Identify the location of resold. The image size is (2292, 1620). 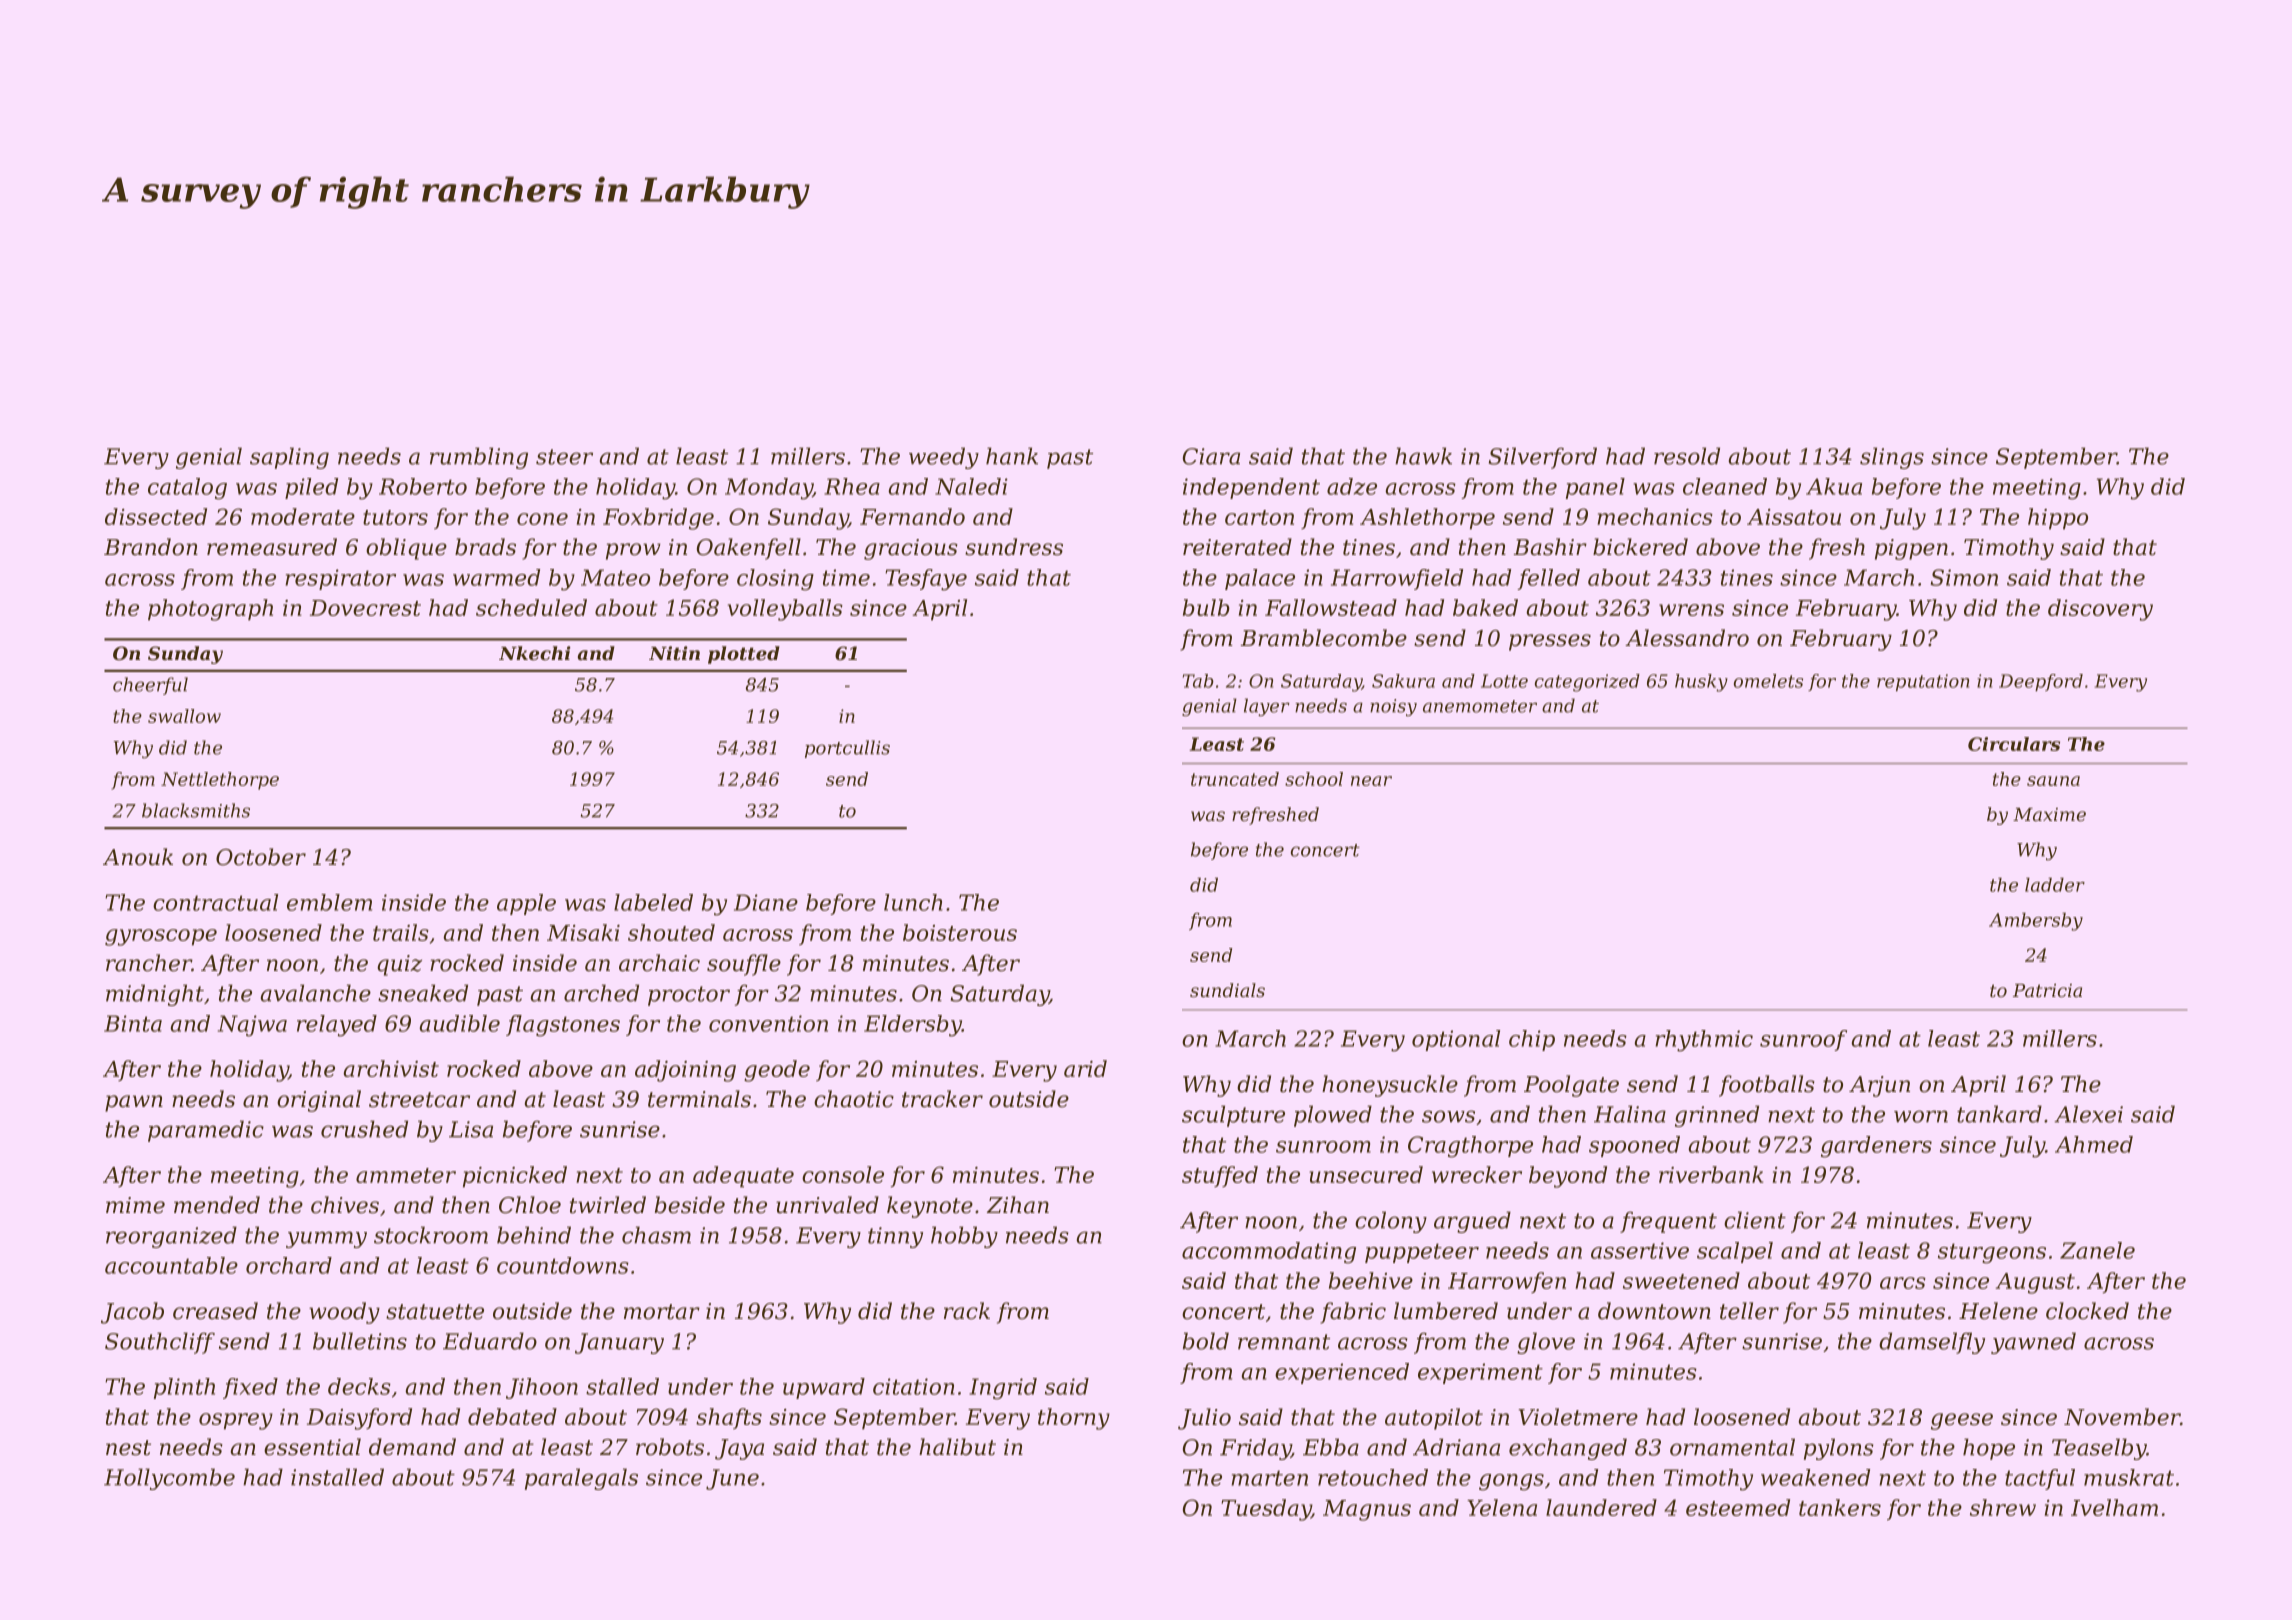
(1687, 456).
